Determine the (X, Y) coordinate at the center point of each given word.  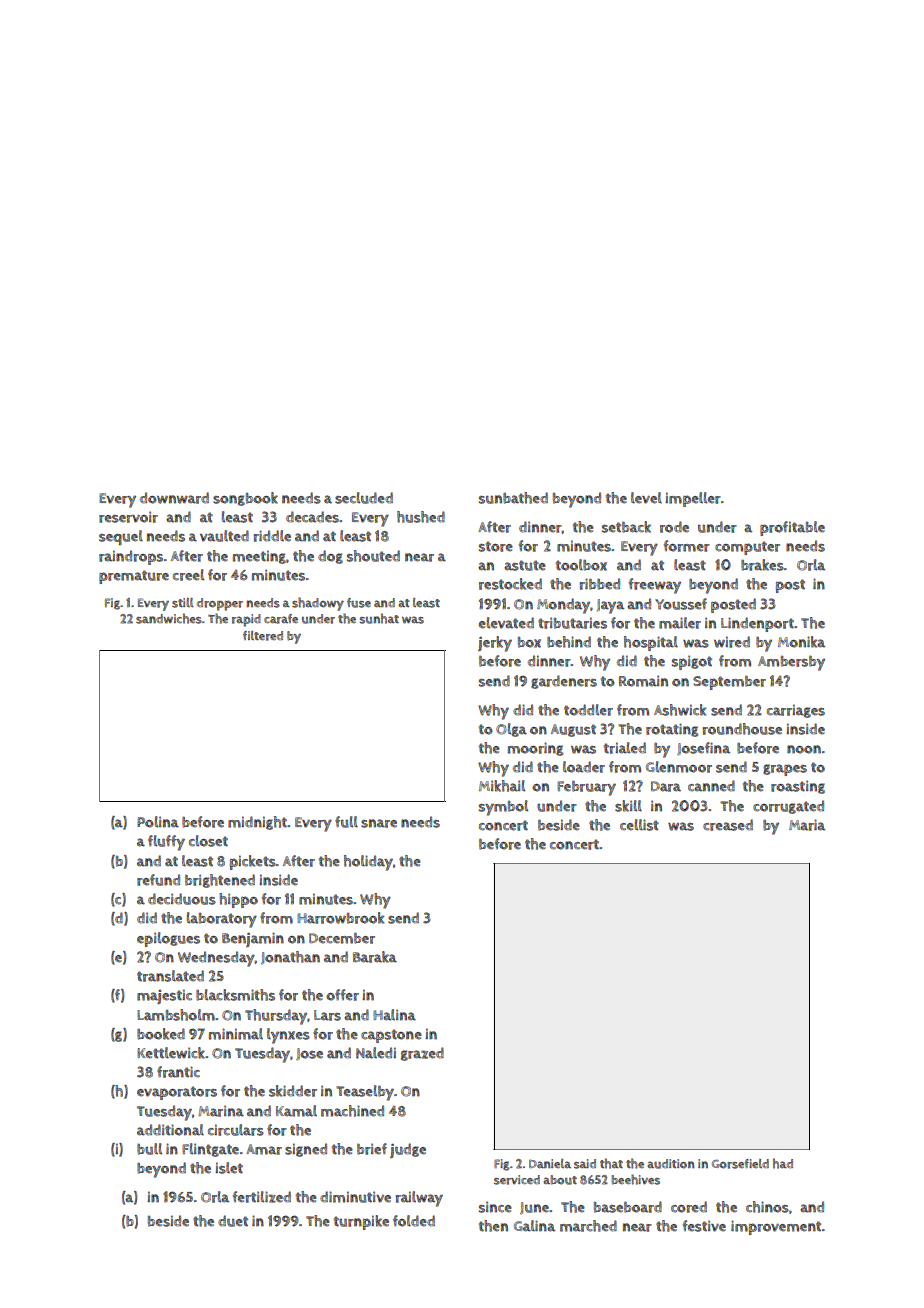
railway (419, 1199)
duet (233, 1221)
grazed (422, 1054)
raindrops (131, 557)
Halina (394, 1015)
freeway (655, 586)
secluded (364, 498)
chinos (767, 1207)
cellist (639, 825)
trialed (625, 748)
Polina (158, 822)
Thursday (276, 1017)
